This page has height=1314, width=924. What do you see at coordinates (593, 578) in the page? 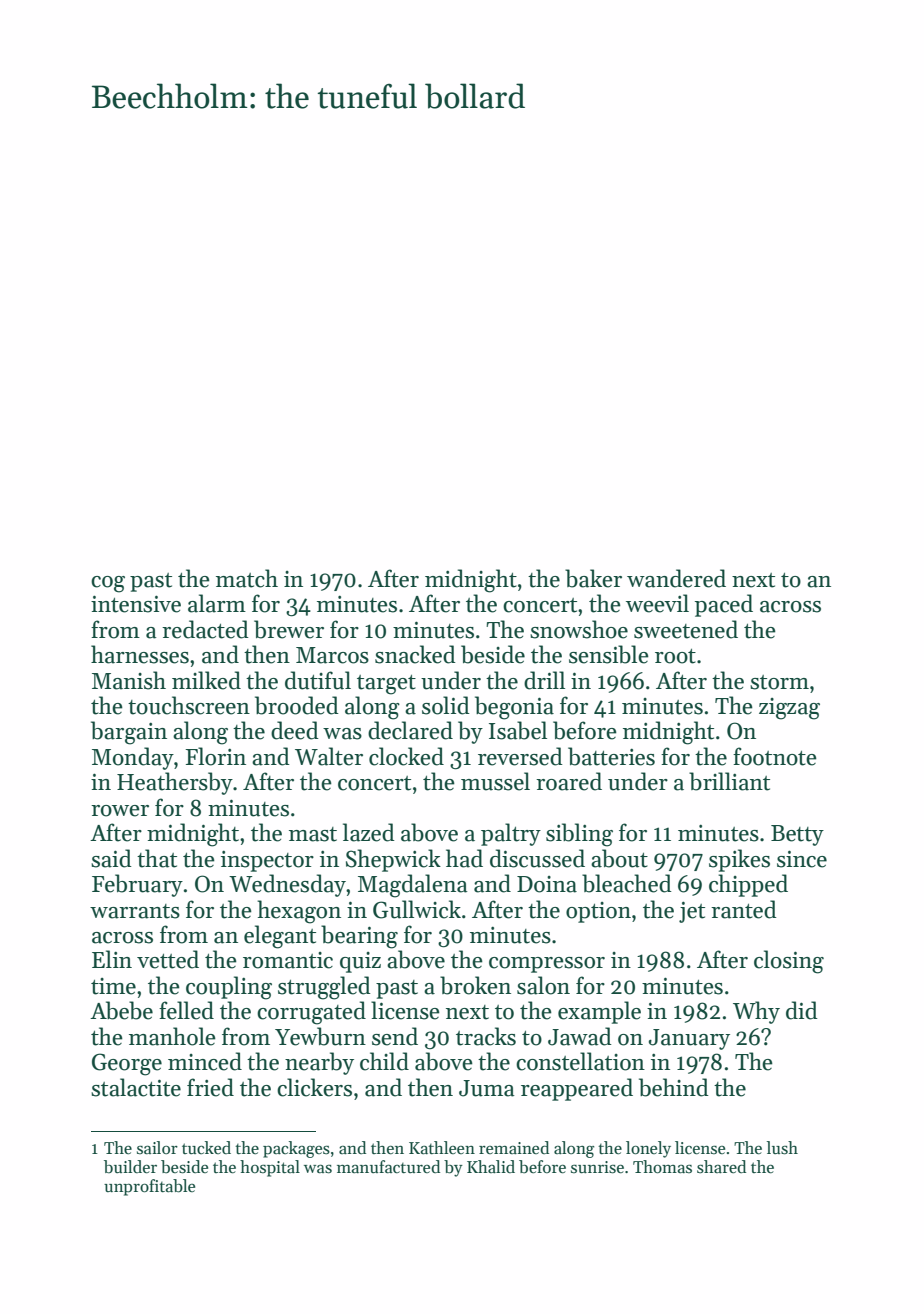
I see `baker` at bounding box center [593, 578].
